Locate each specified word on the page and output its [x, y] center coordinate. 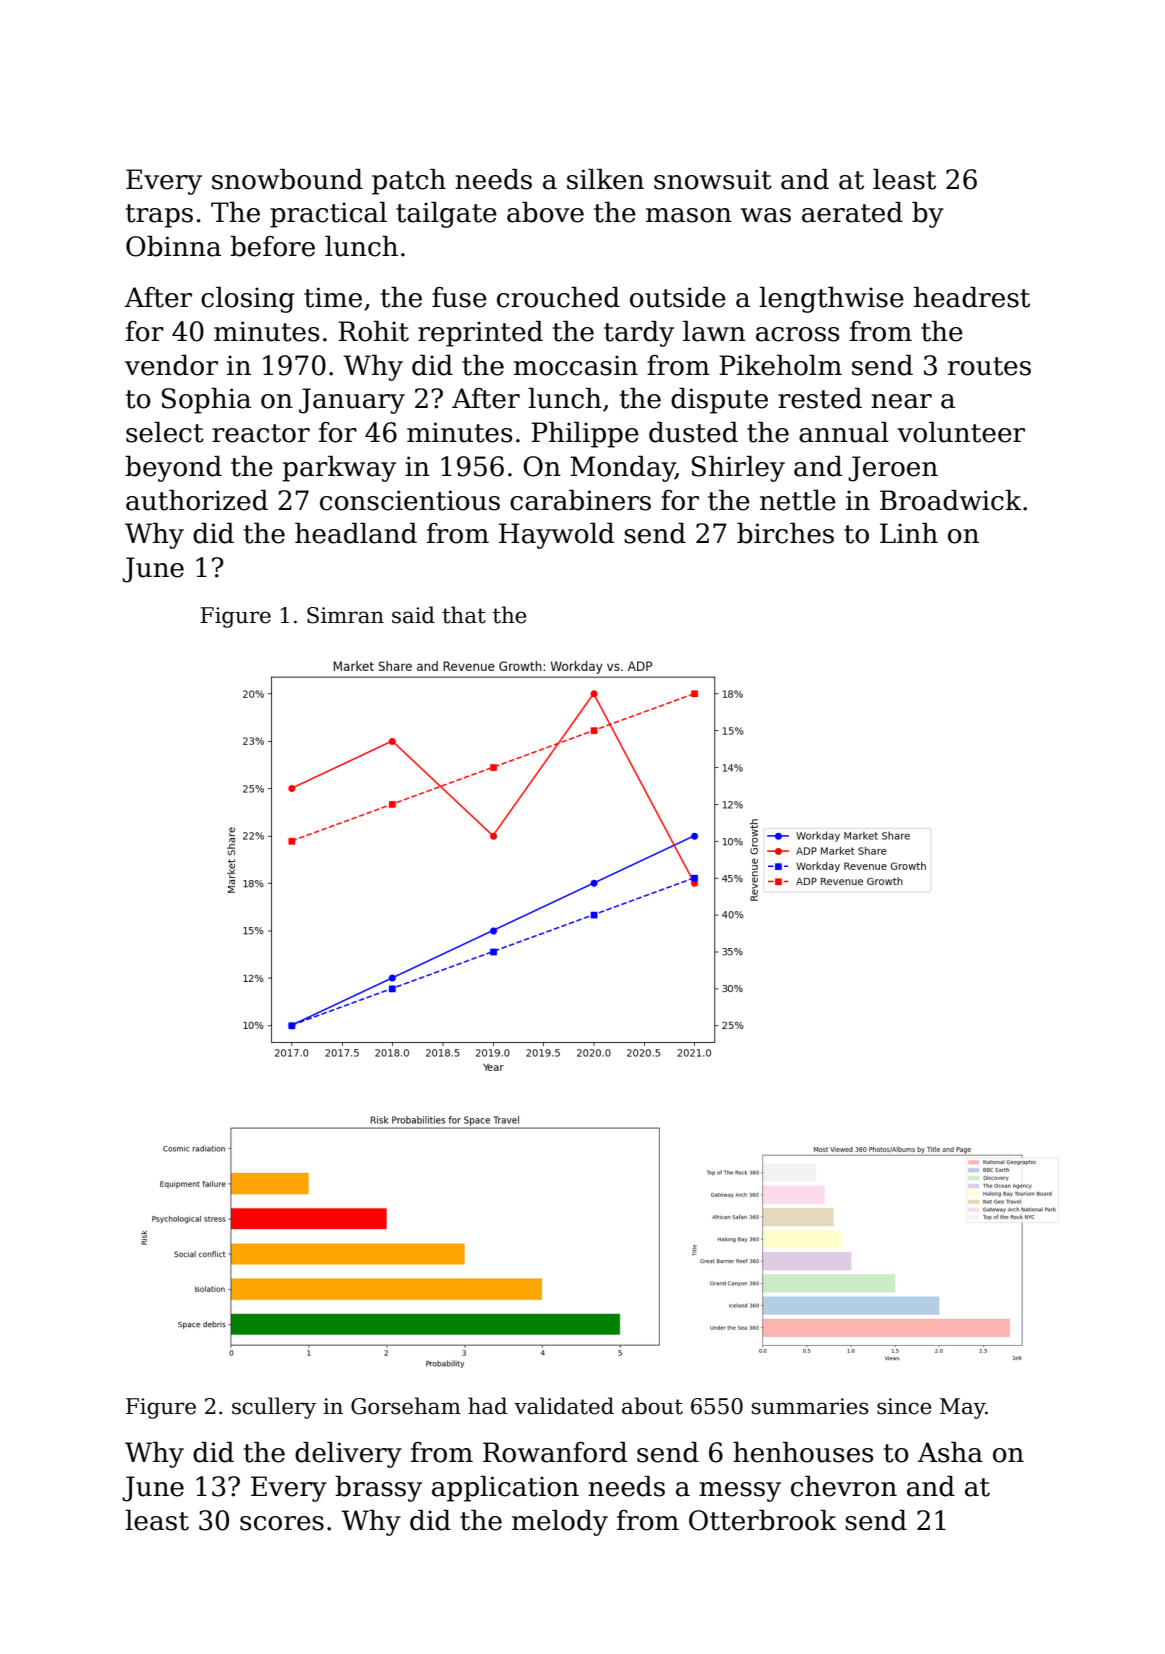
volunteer [961, 432]
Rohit [373, 331]
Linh [909, 533]
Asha [950, 1452]
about [652, 1406]
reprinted [480, 334]
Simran [345, 615]
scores [282, 1523]
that [464, 615]
